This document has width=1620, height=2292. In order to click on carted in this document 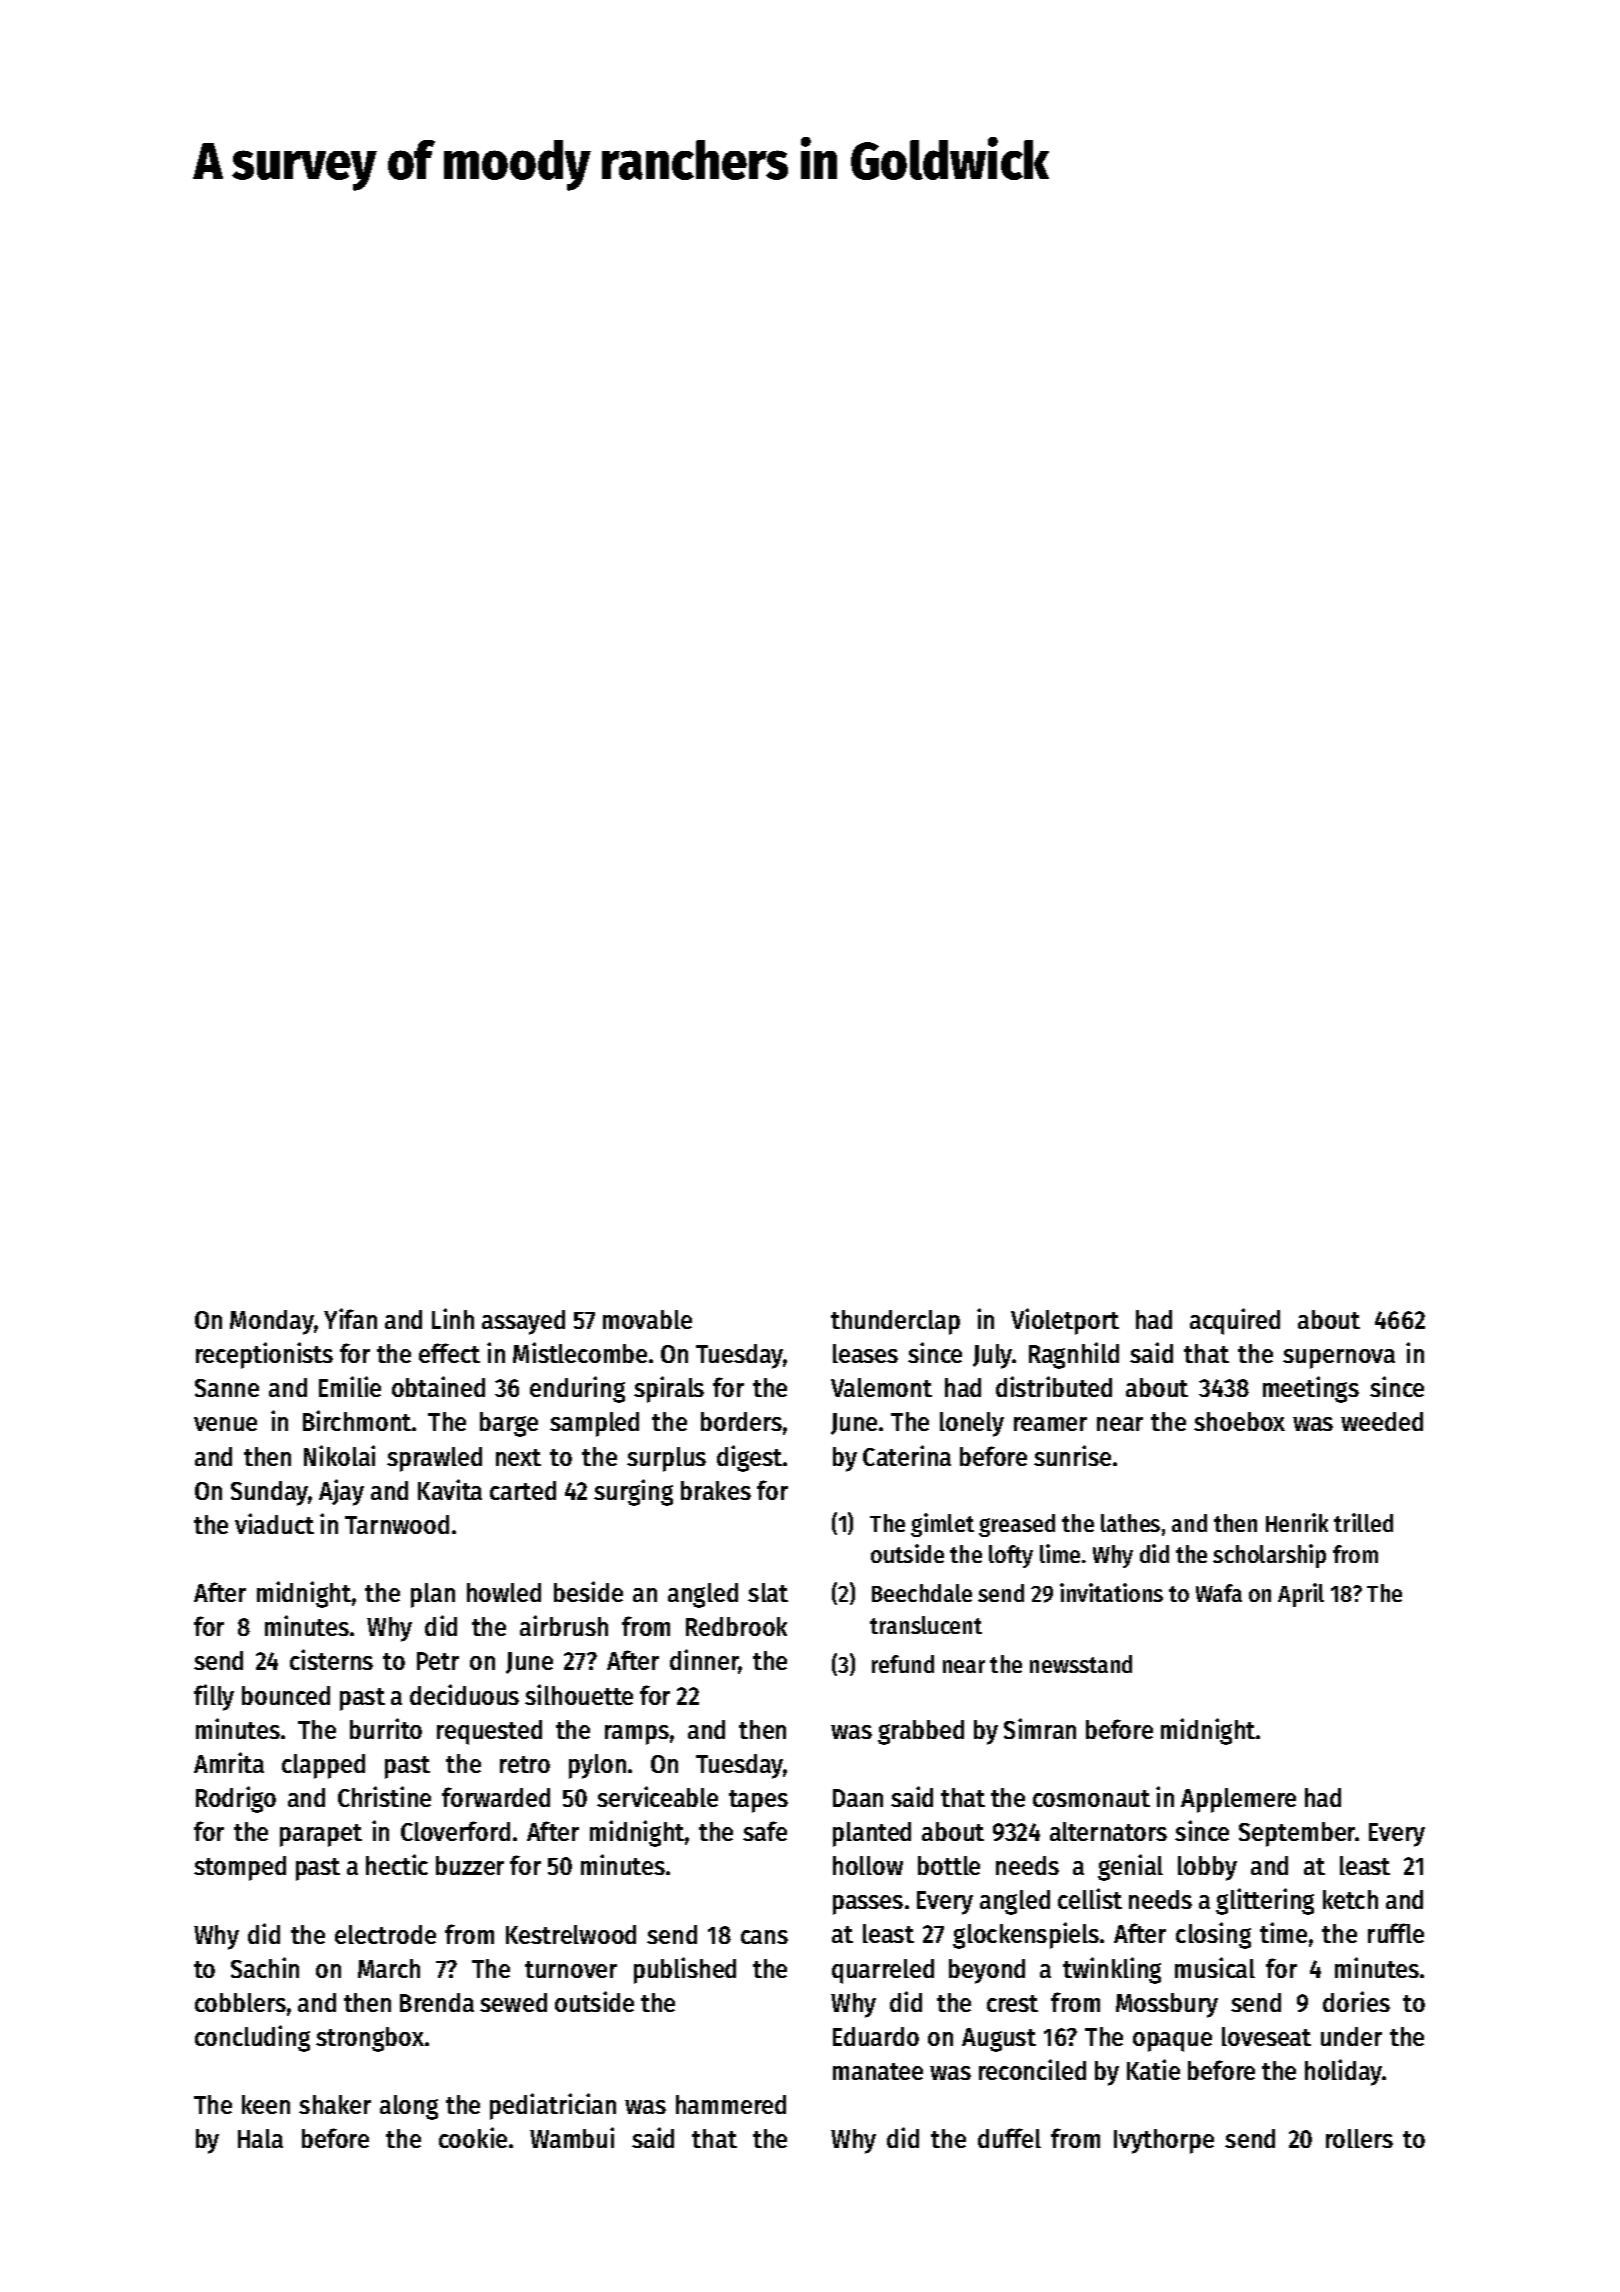, I will do `click(523, 1490)`.
